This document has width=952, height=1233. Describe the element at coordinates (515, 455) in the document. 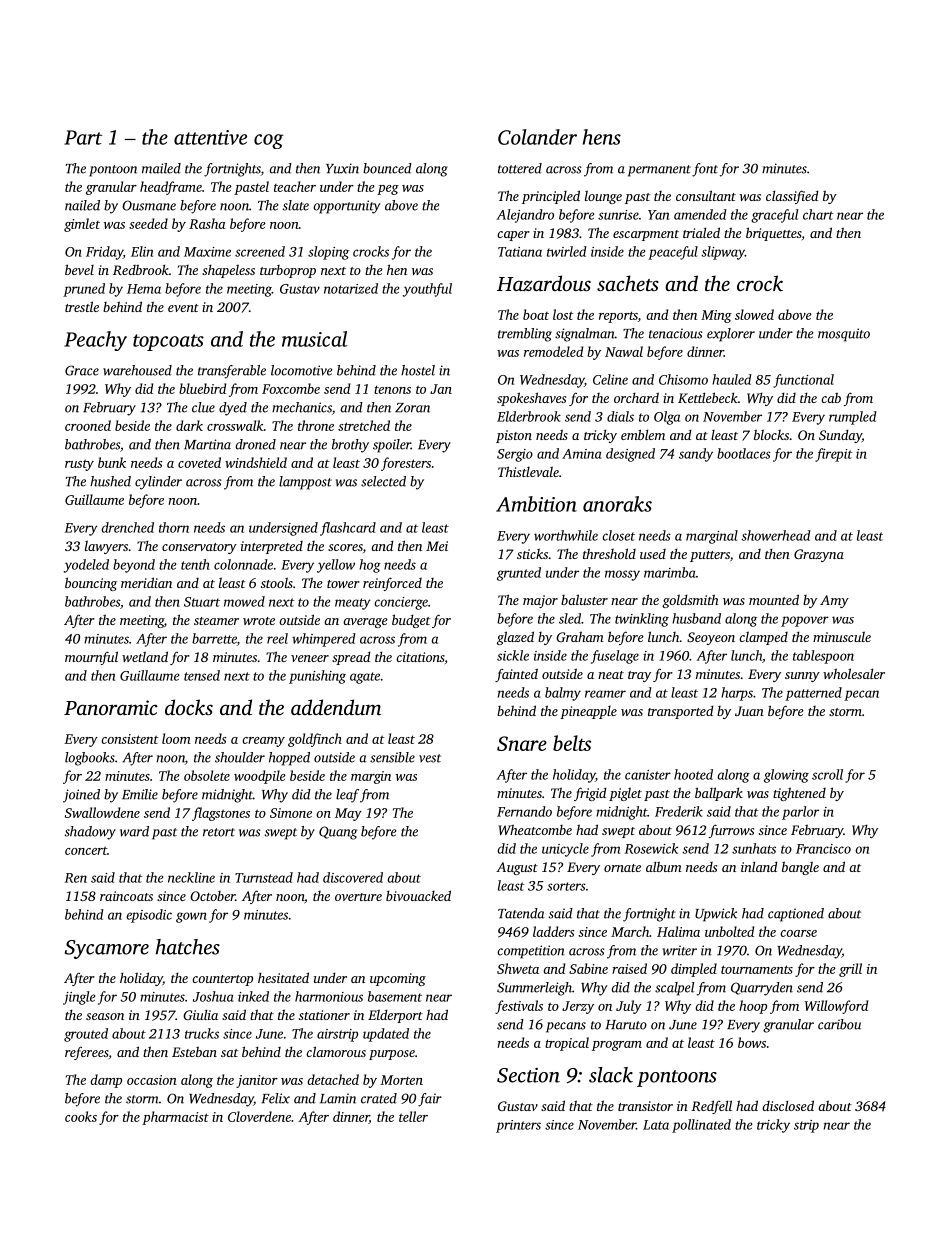

I see `Sergio` at that location.
